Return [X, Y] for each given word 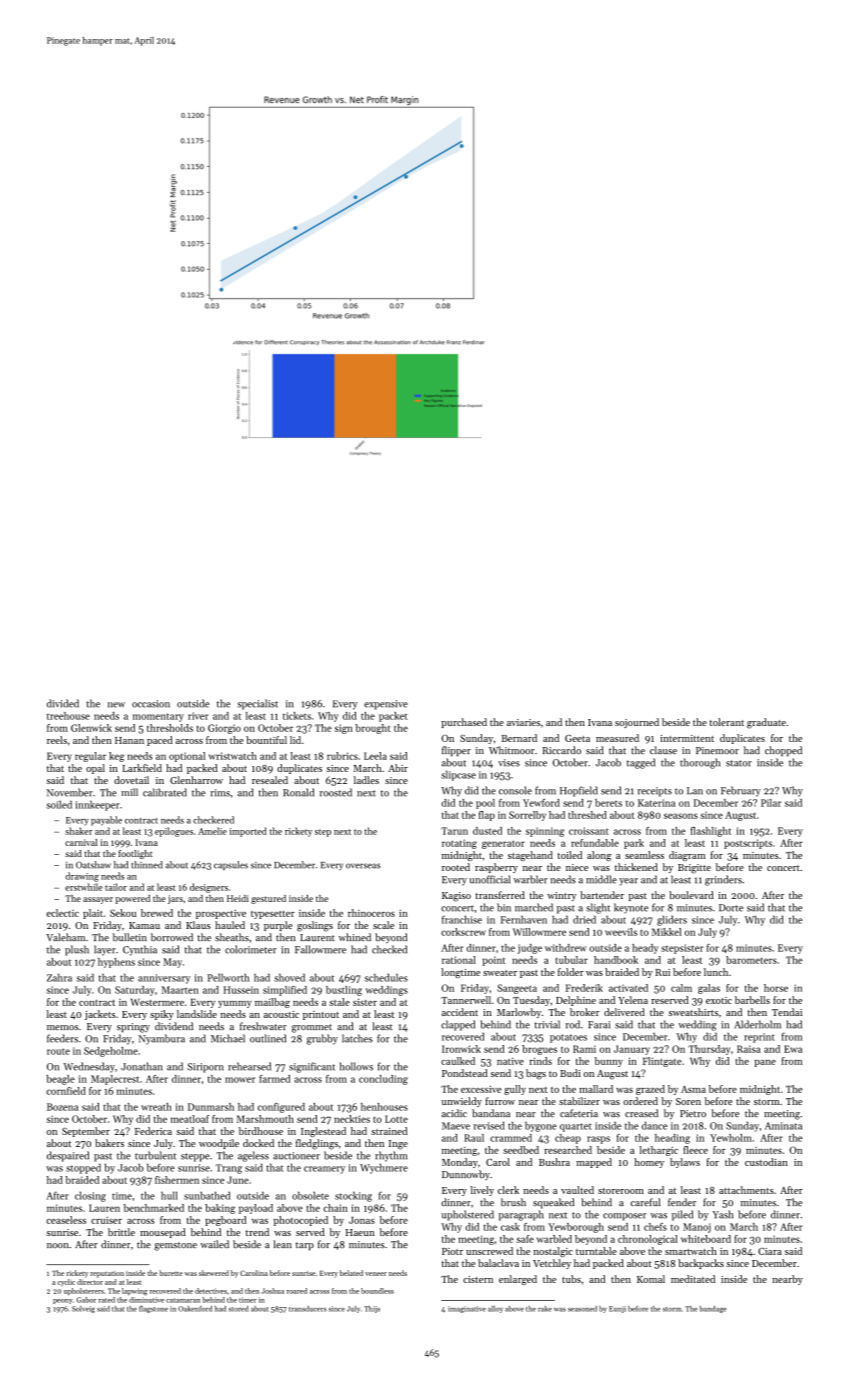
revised [489, 1125]
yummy [235, 1004]
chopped [783, 751]
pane [765, 1063]
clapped [458, 1025]
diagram [687, 856]
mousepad [163, 1233]
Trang [229, 1169]
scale [383, 925]
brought [373, 729]
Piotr [452, 1251]
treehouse [68, 716]
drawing [82, 877]
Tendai [787, 1012]
